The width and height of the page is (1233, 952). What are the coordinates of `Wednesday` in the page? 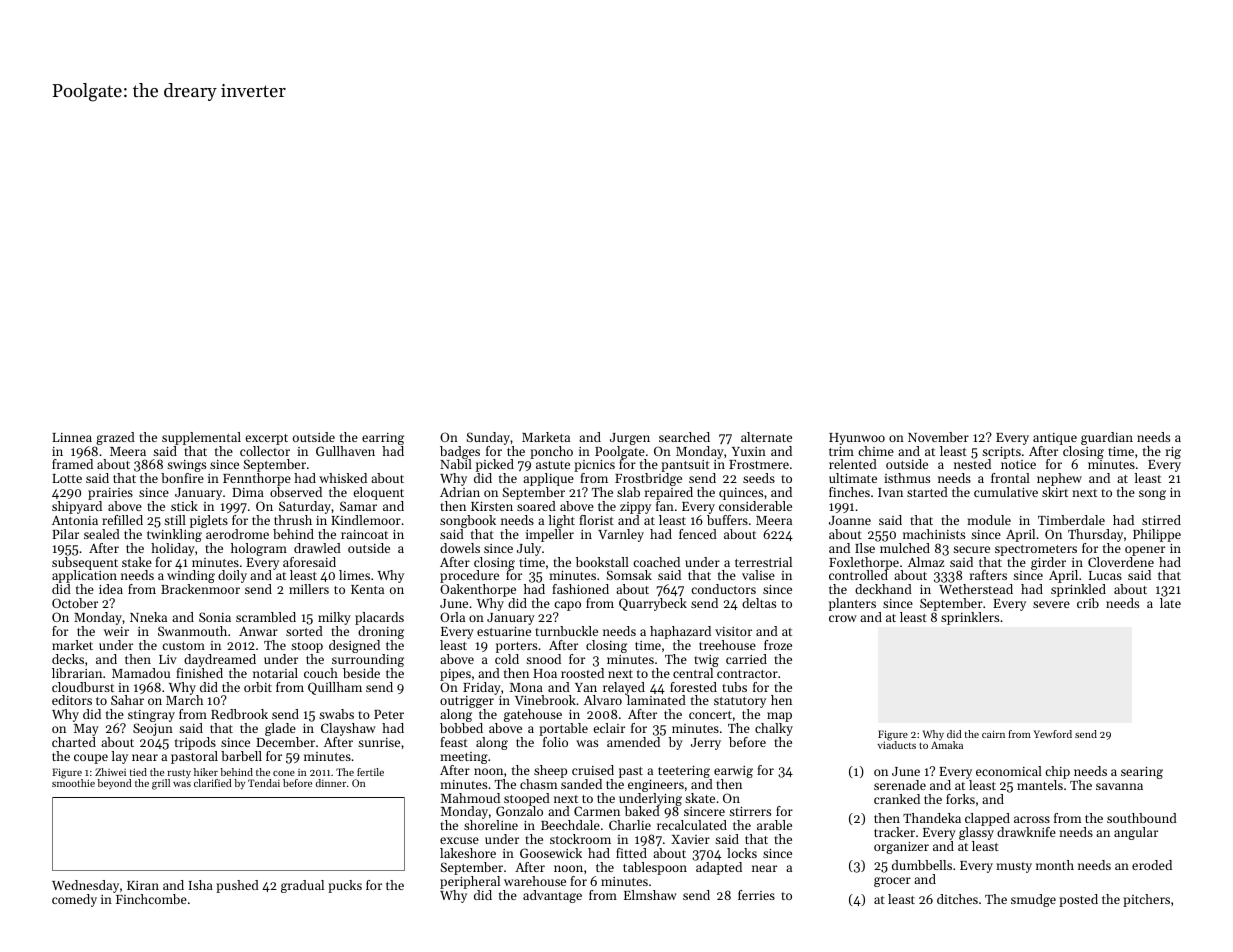 It's located at (85, 886).
